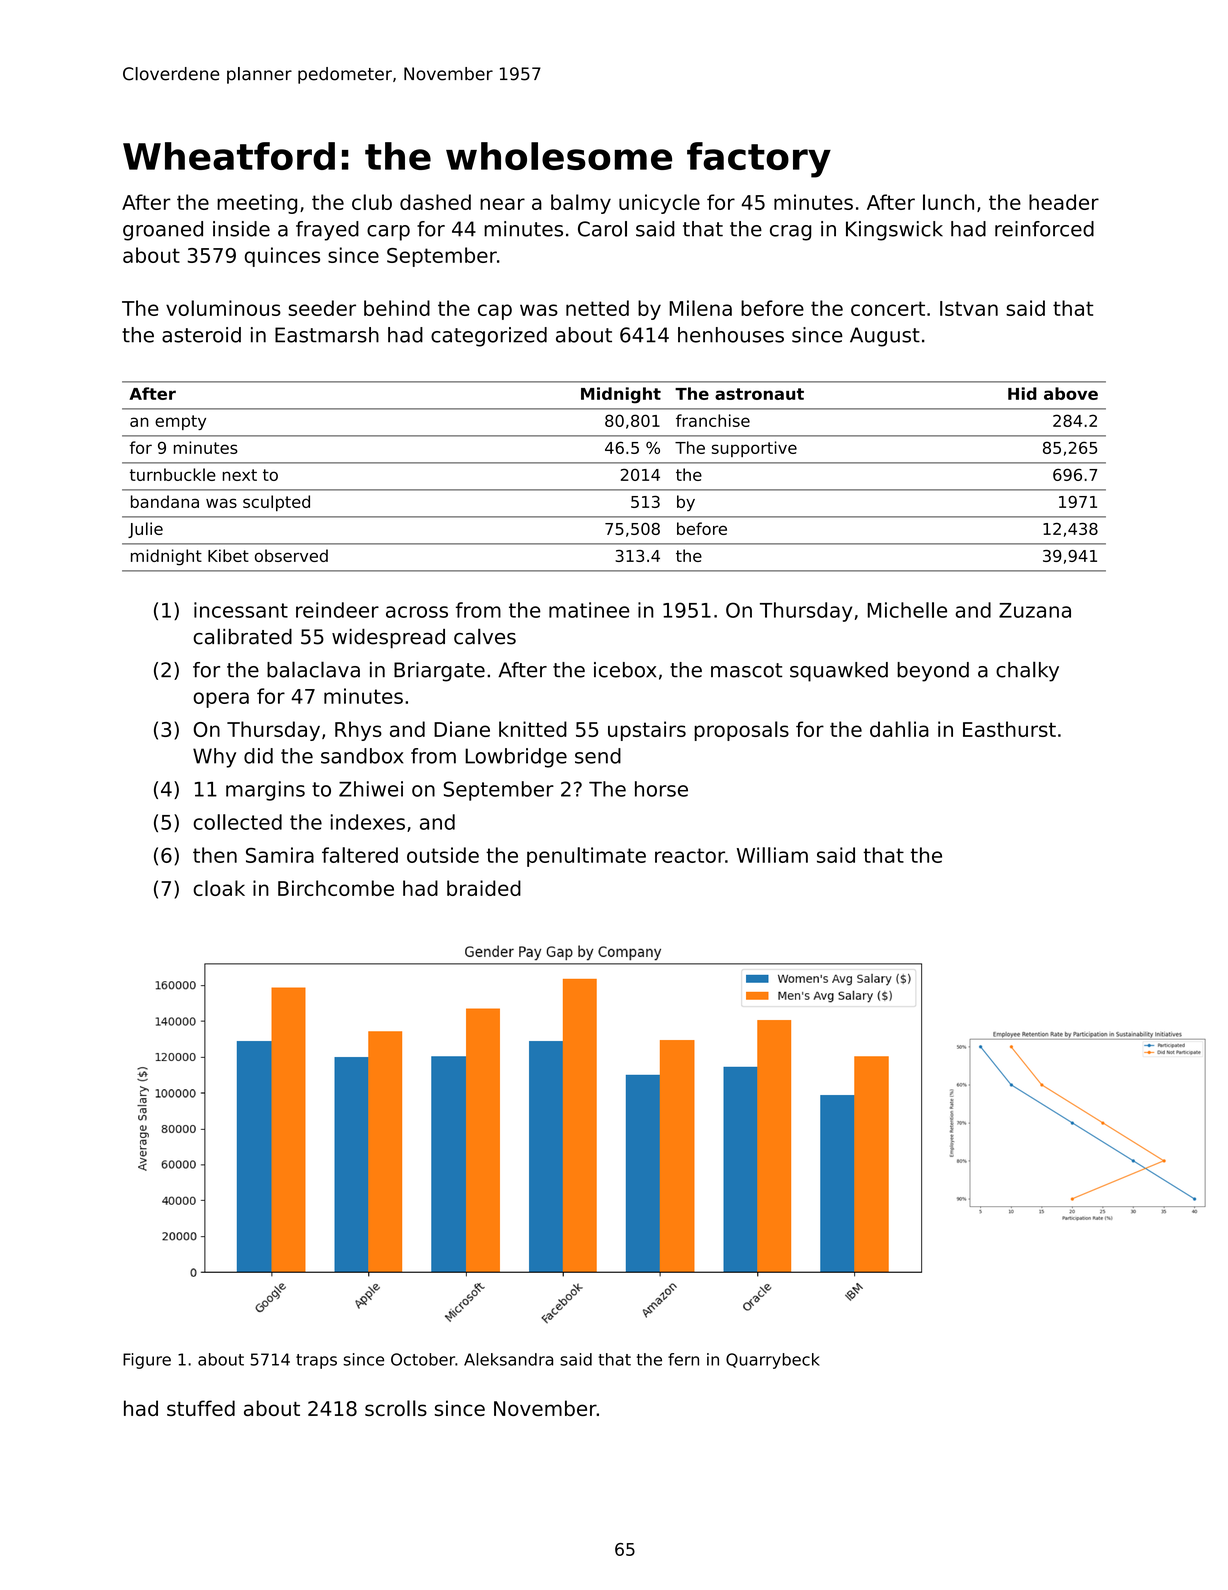 The width and height of the screenshot is (1228, 1590). I want to click on Aleksandra, so click(508, 1359).
